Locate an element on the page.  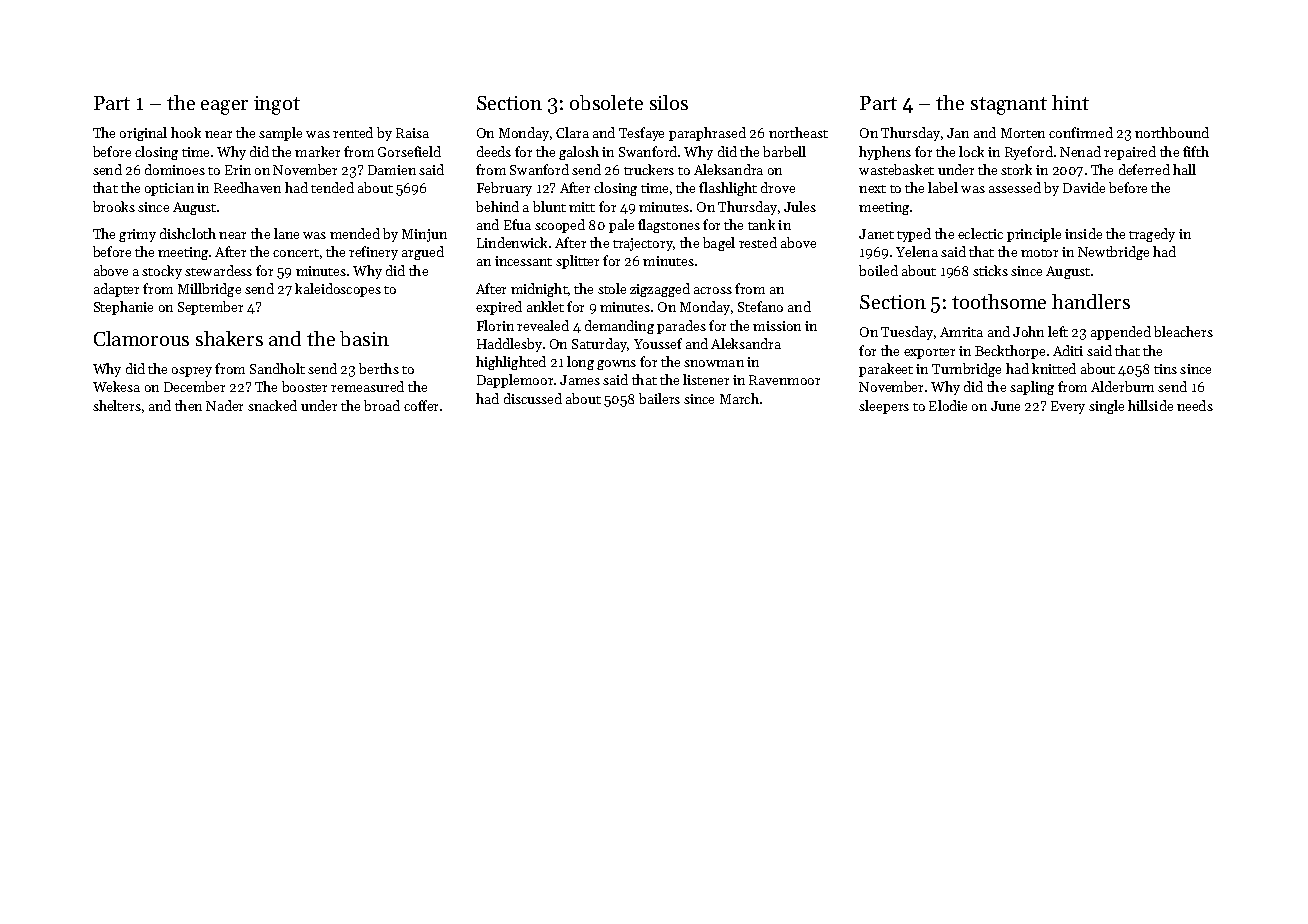
Reedhaven is located at coordinates (247, 187).
